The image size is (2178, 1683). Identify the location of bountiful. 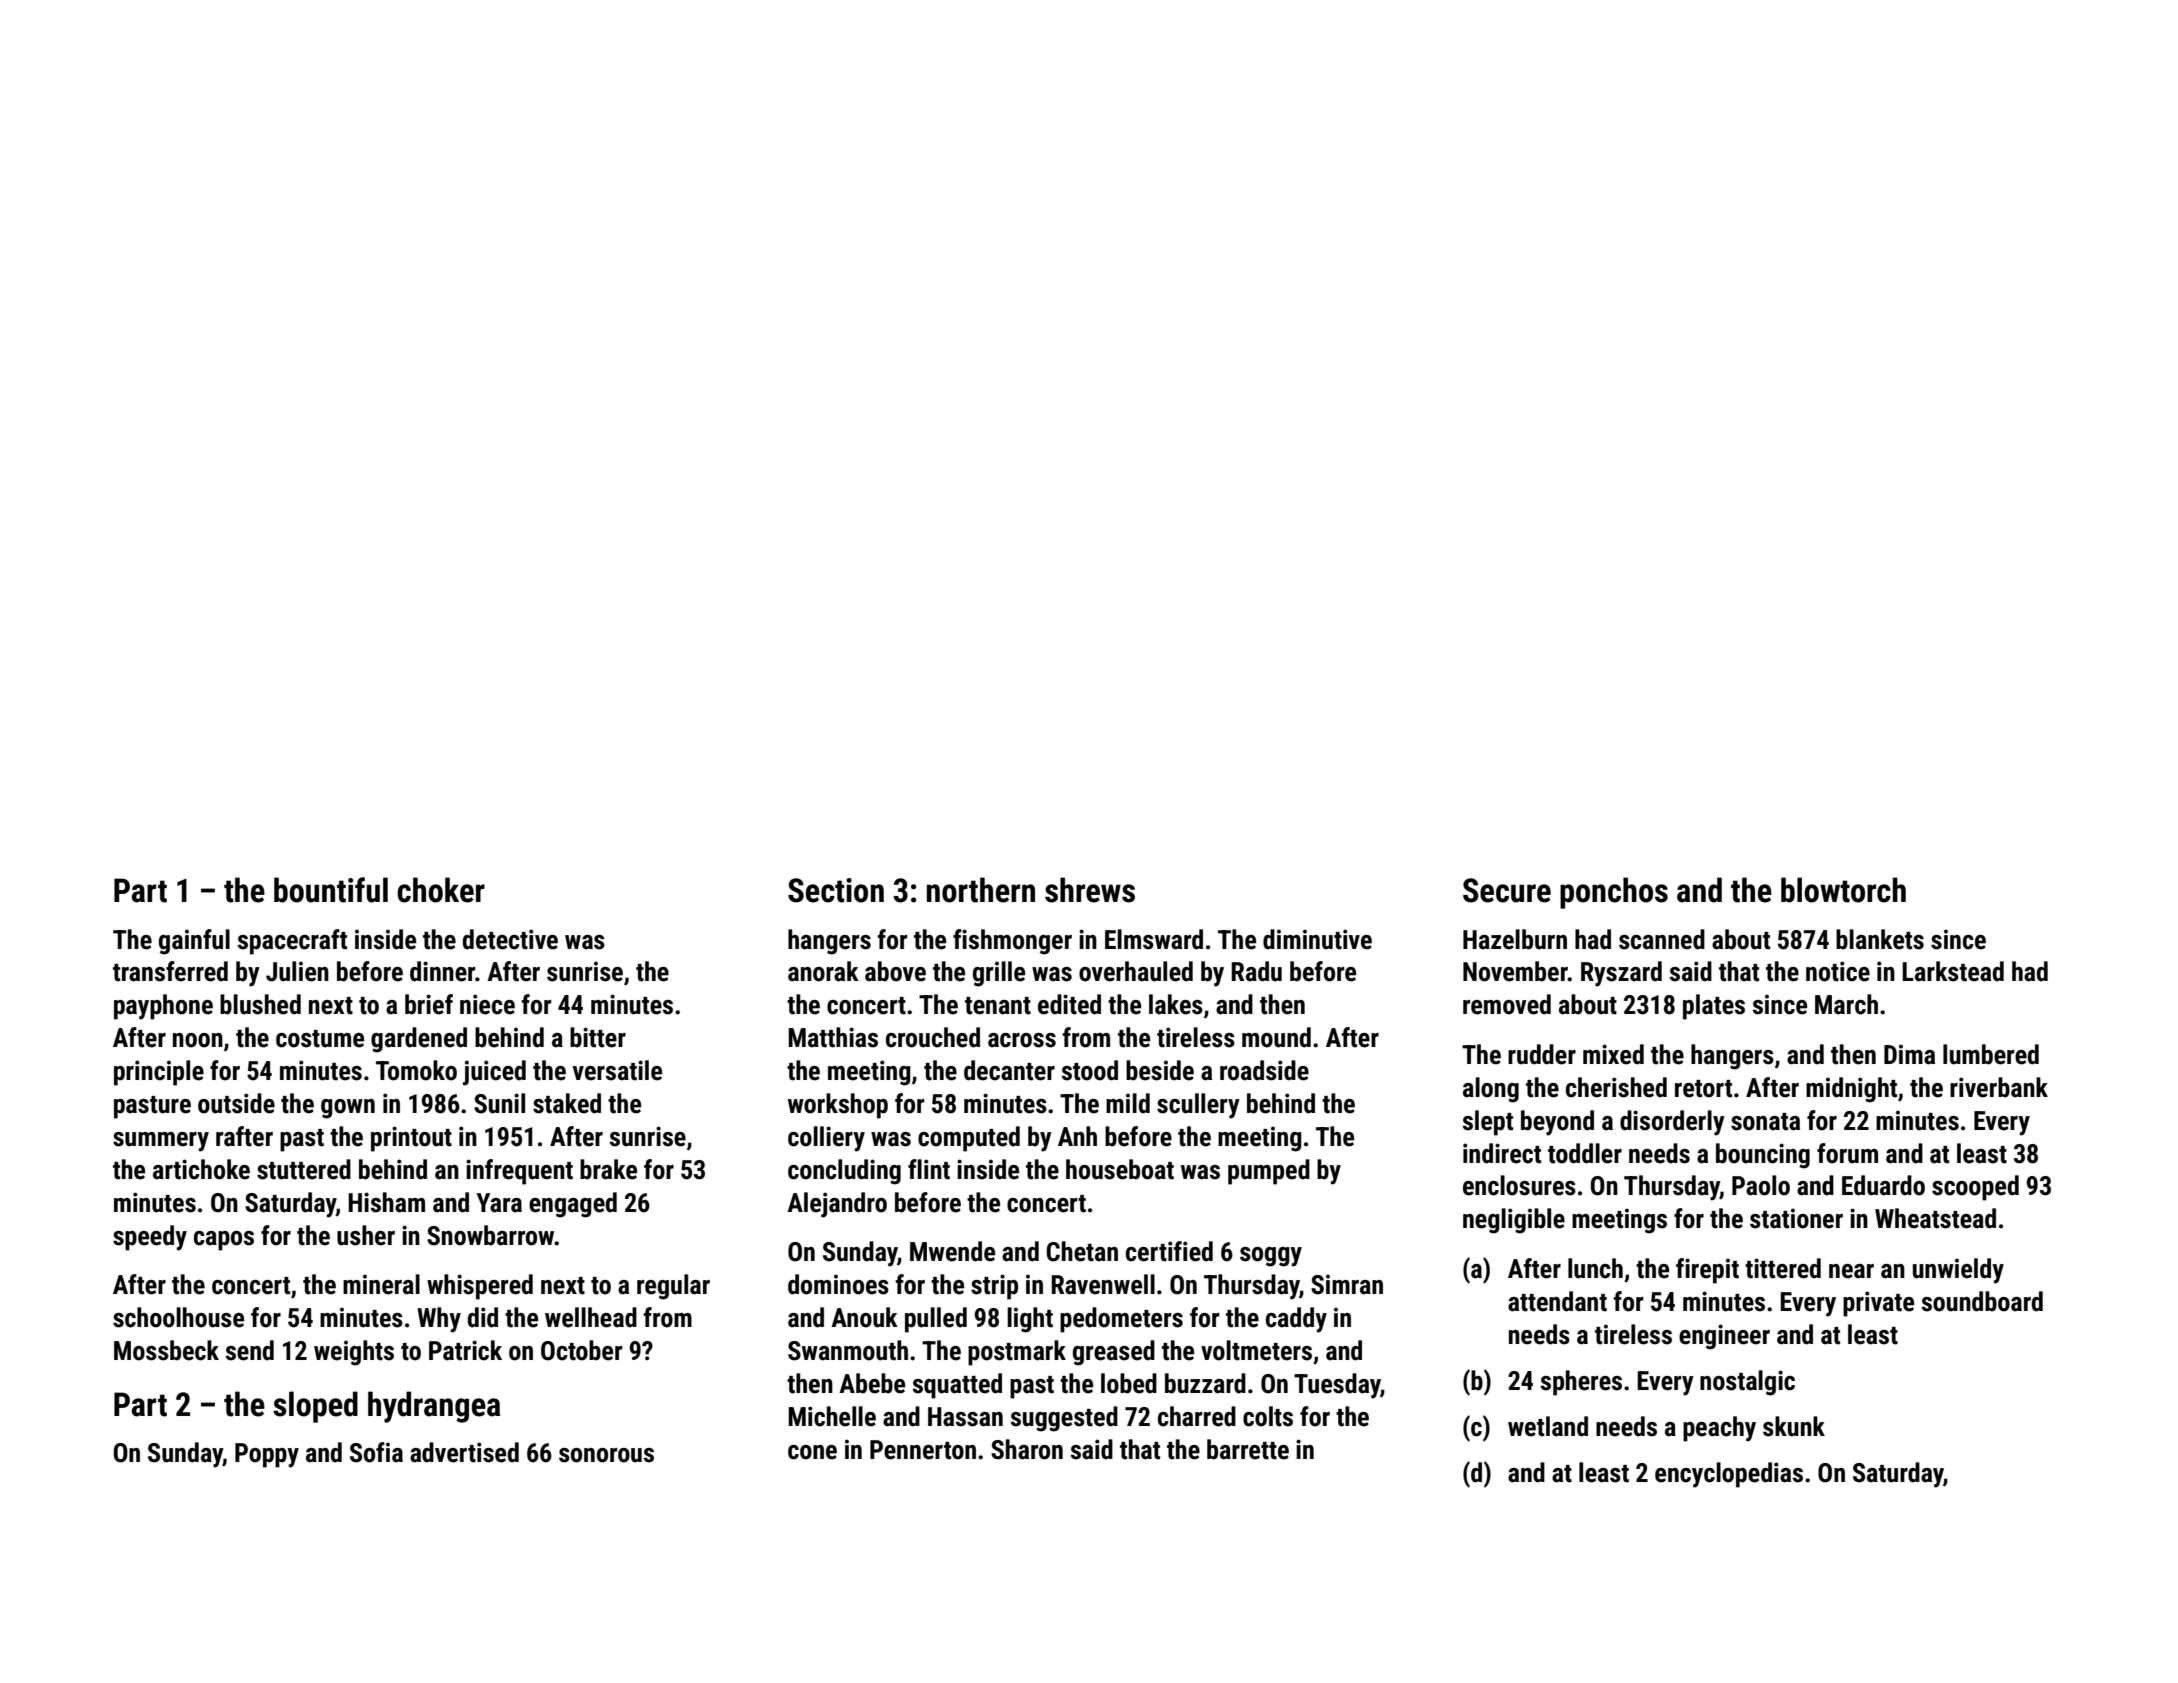
(331, 890).
